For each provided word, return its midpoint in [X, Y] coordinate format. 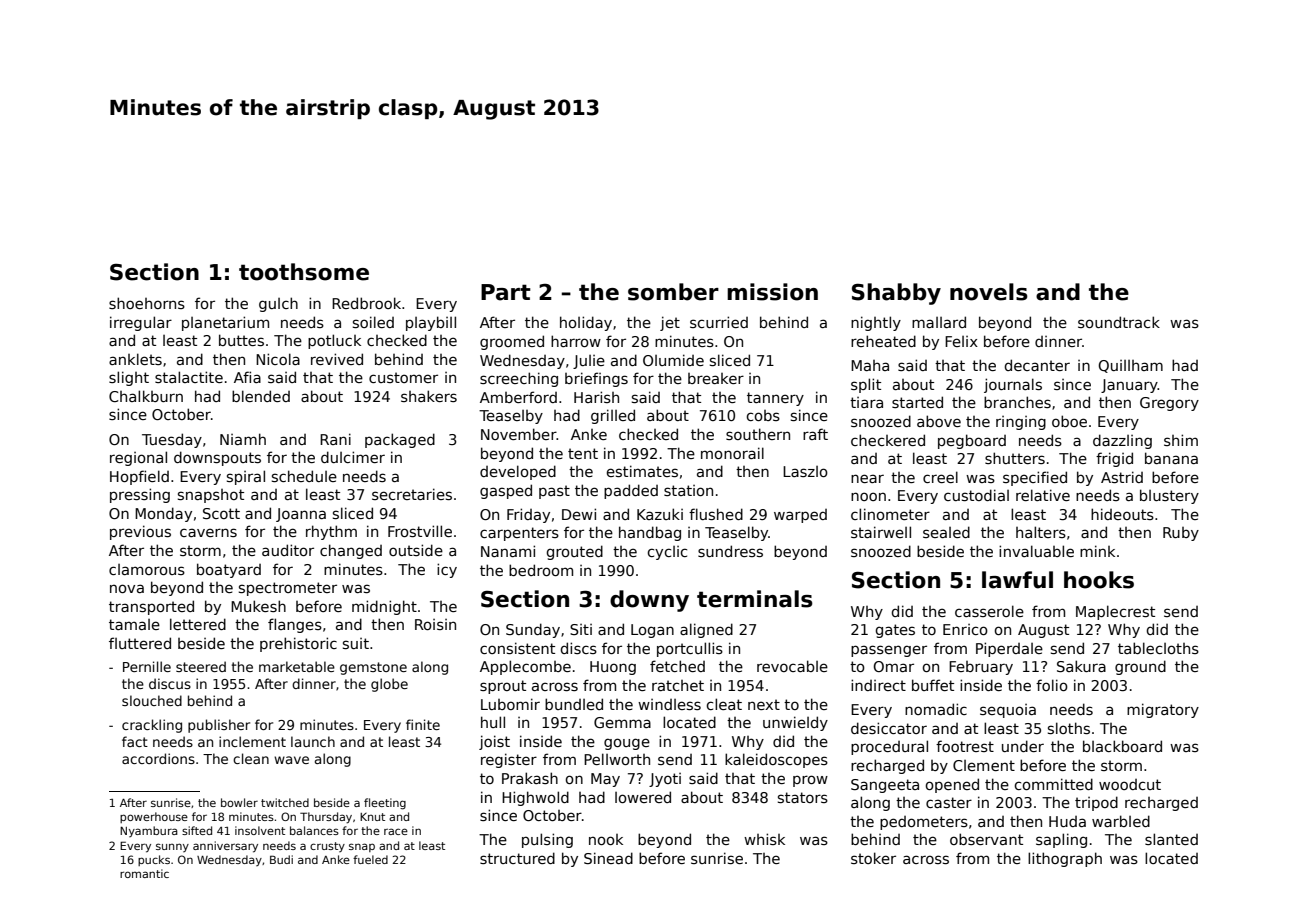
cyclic [667, 553]
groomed [512, 342]
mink [1097, 551]
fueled [370, 859]
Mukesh [258, 606]
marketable [297, 666]
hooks [1099, 580]
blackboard [1122, 746]
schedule [304, 476]
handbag [650, 533]
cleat [724, 704]
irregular [141, 323]
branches [1017, 402]
